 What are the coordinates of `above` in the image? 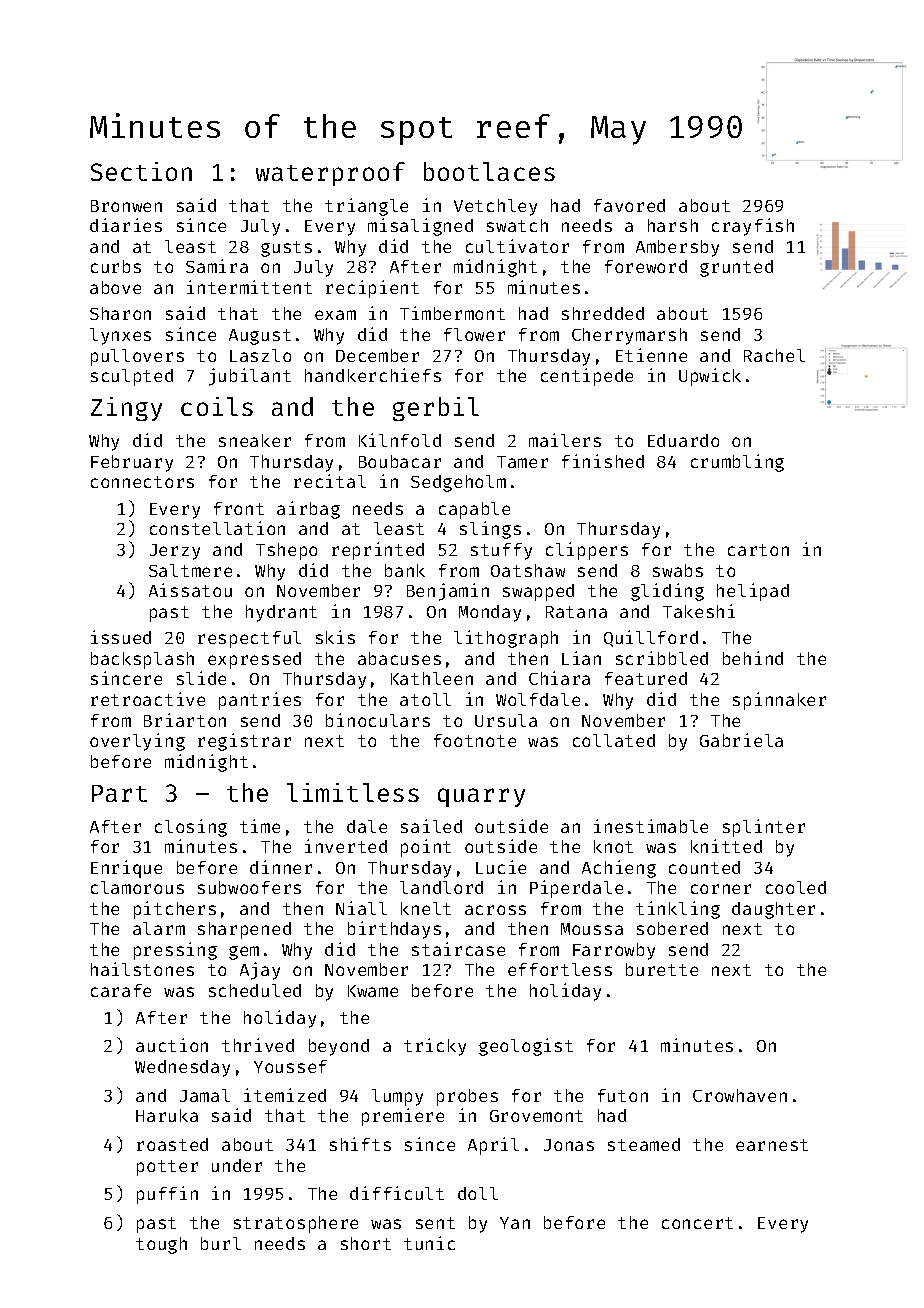 It's located at (115, 287).
